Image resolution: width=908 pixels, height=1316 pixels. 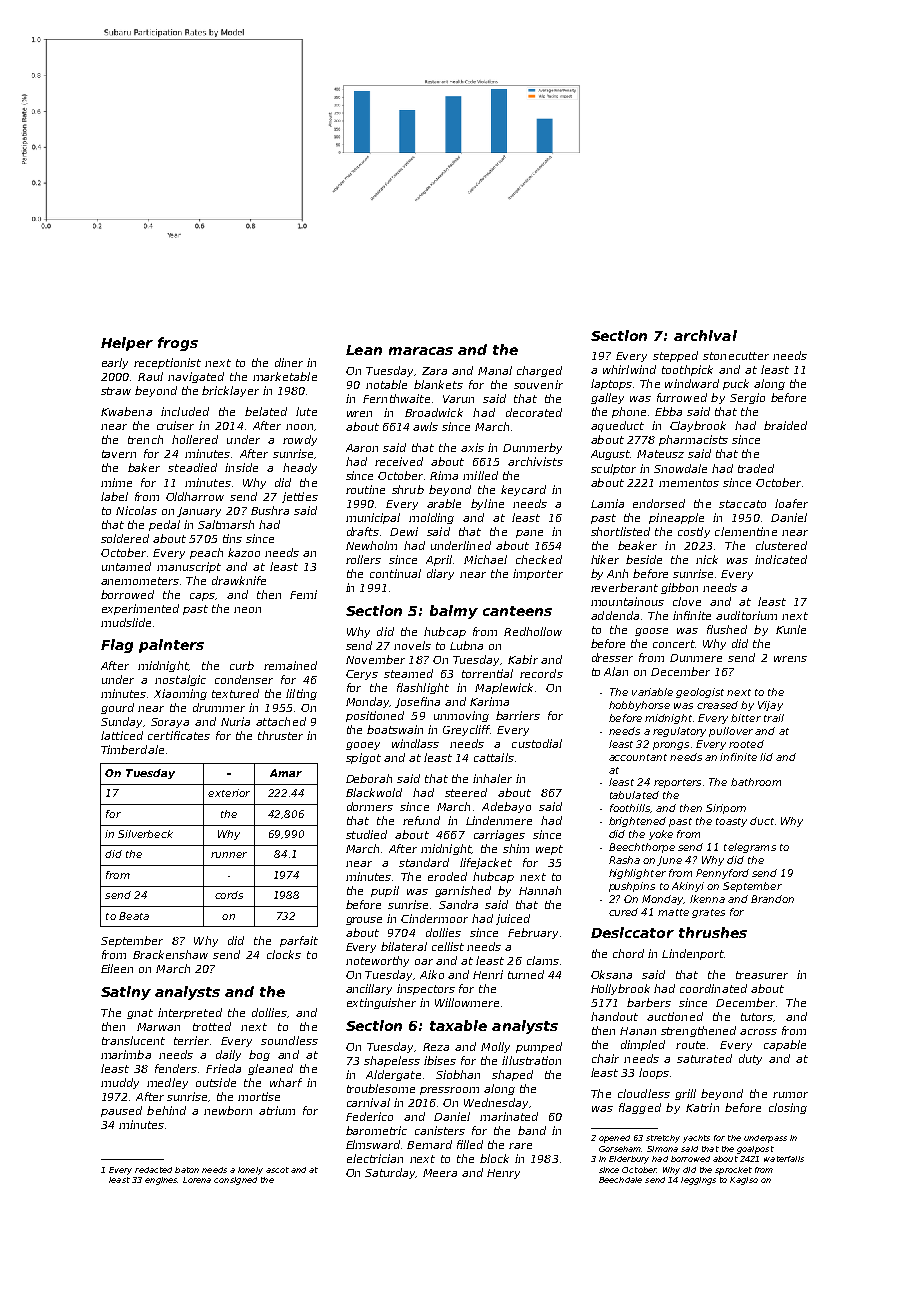 I want to click on Molly, so click(x=495, y=1047).
